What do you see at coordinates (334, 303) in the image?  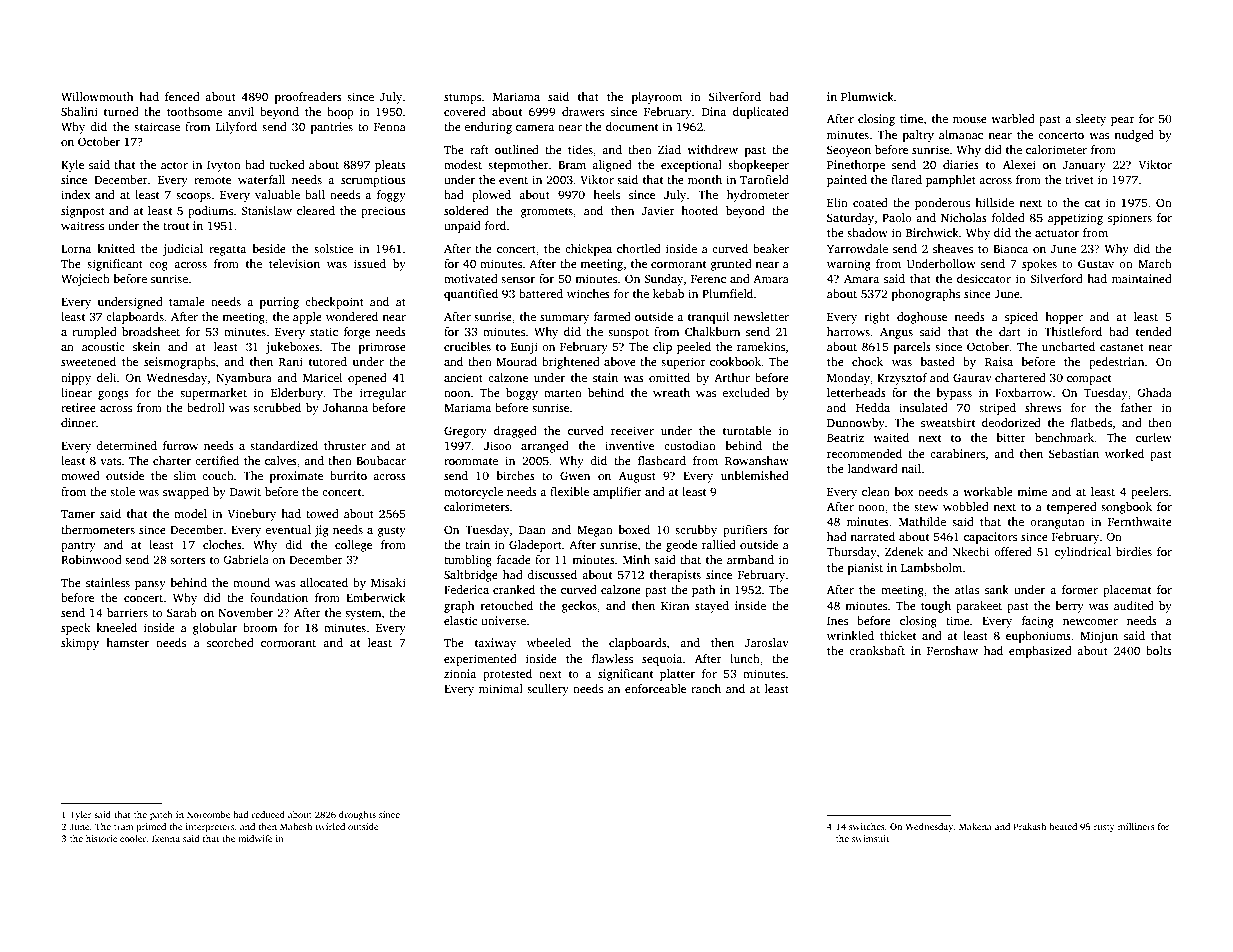 I see `checkpoint` at bounding box center [334, 303].
